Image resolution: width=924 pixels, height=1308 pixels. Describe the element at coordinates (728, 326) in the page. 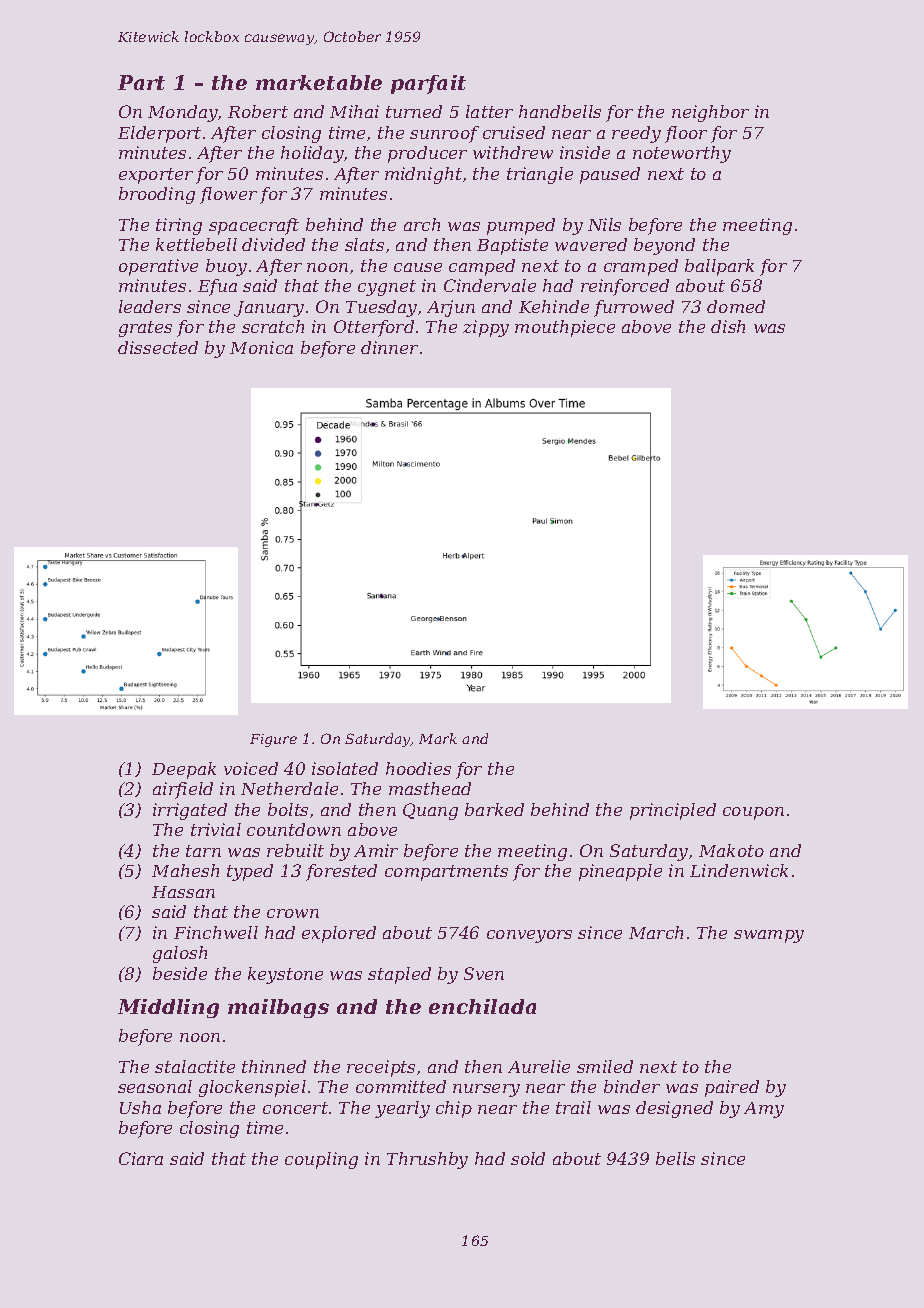

I see `dish` at that location.
